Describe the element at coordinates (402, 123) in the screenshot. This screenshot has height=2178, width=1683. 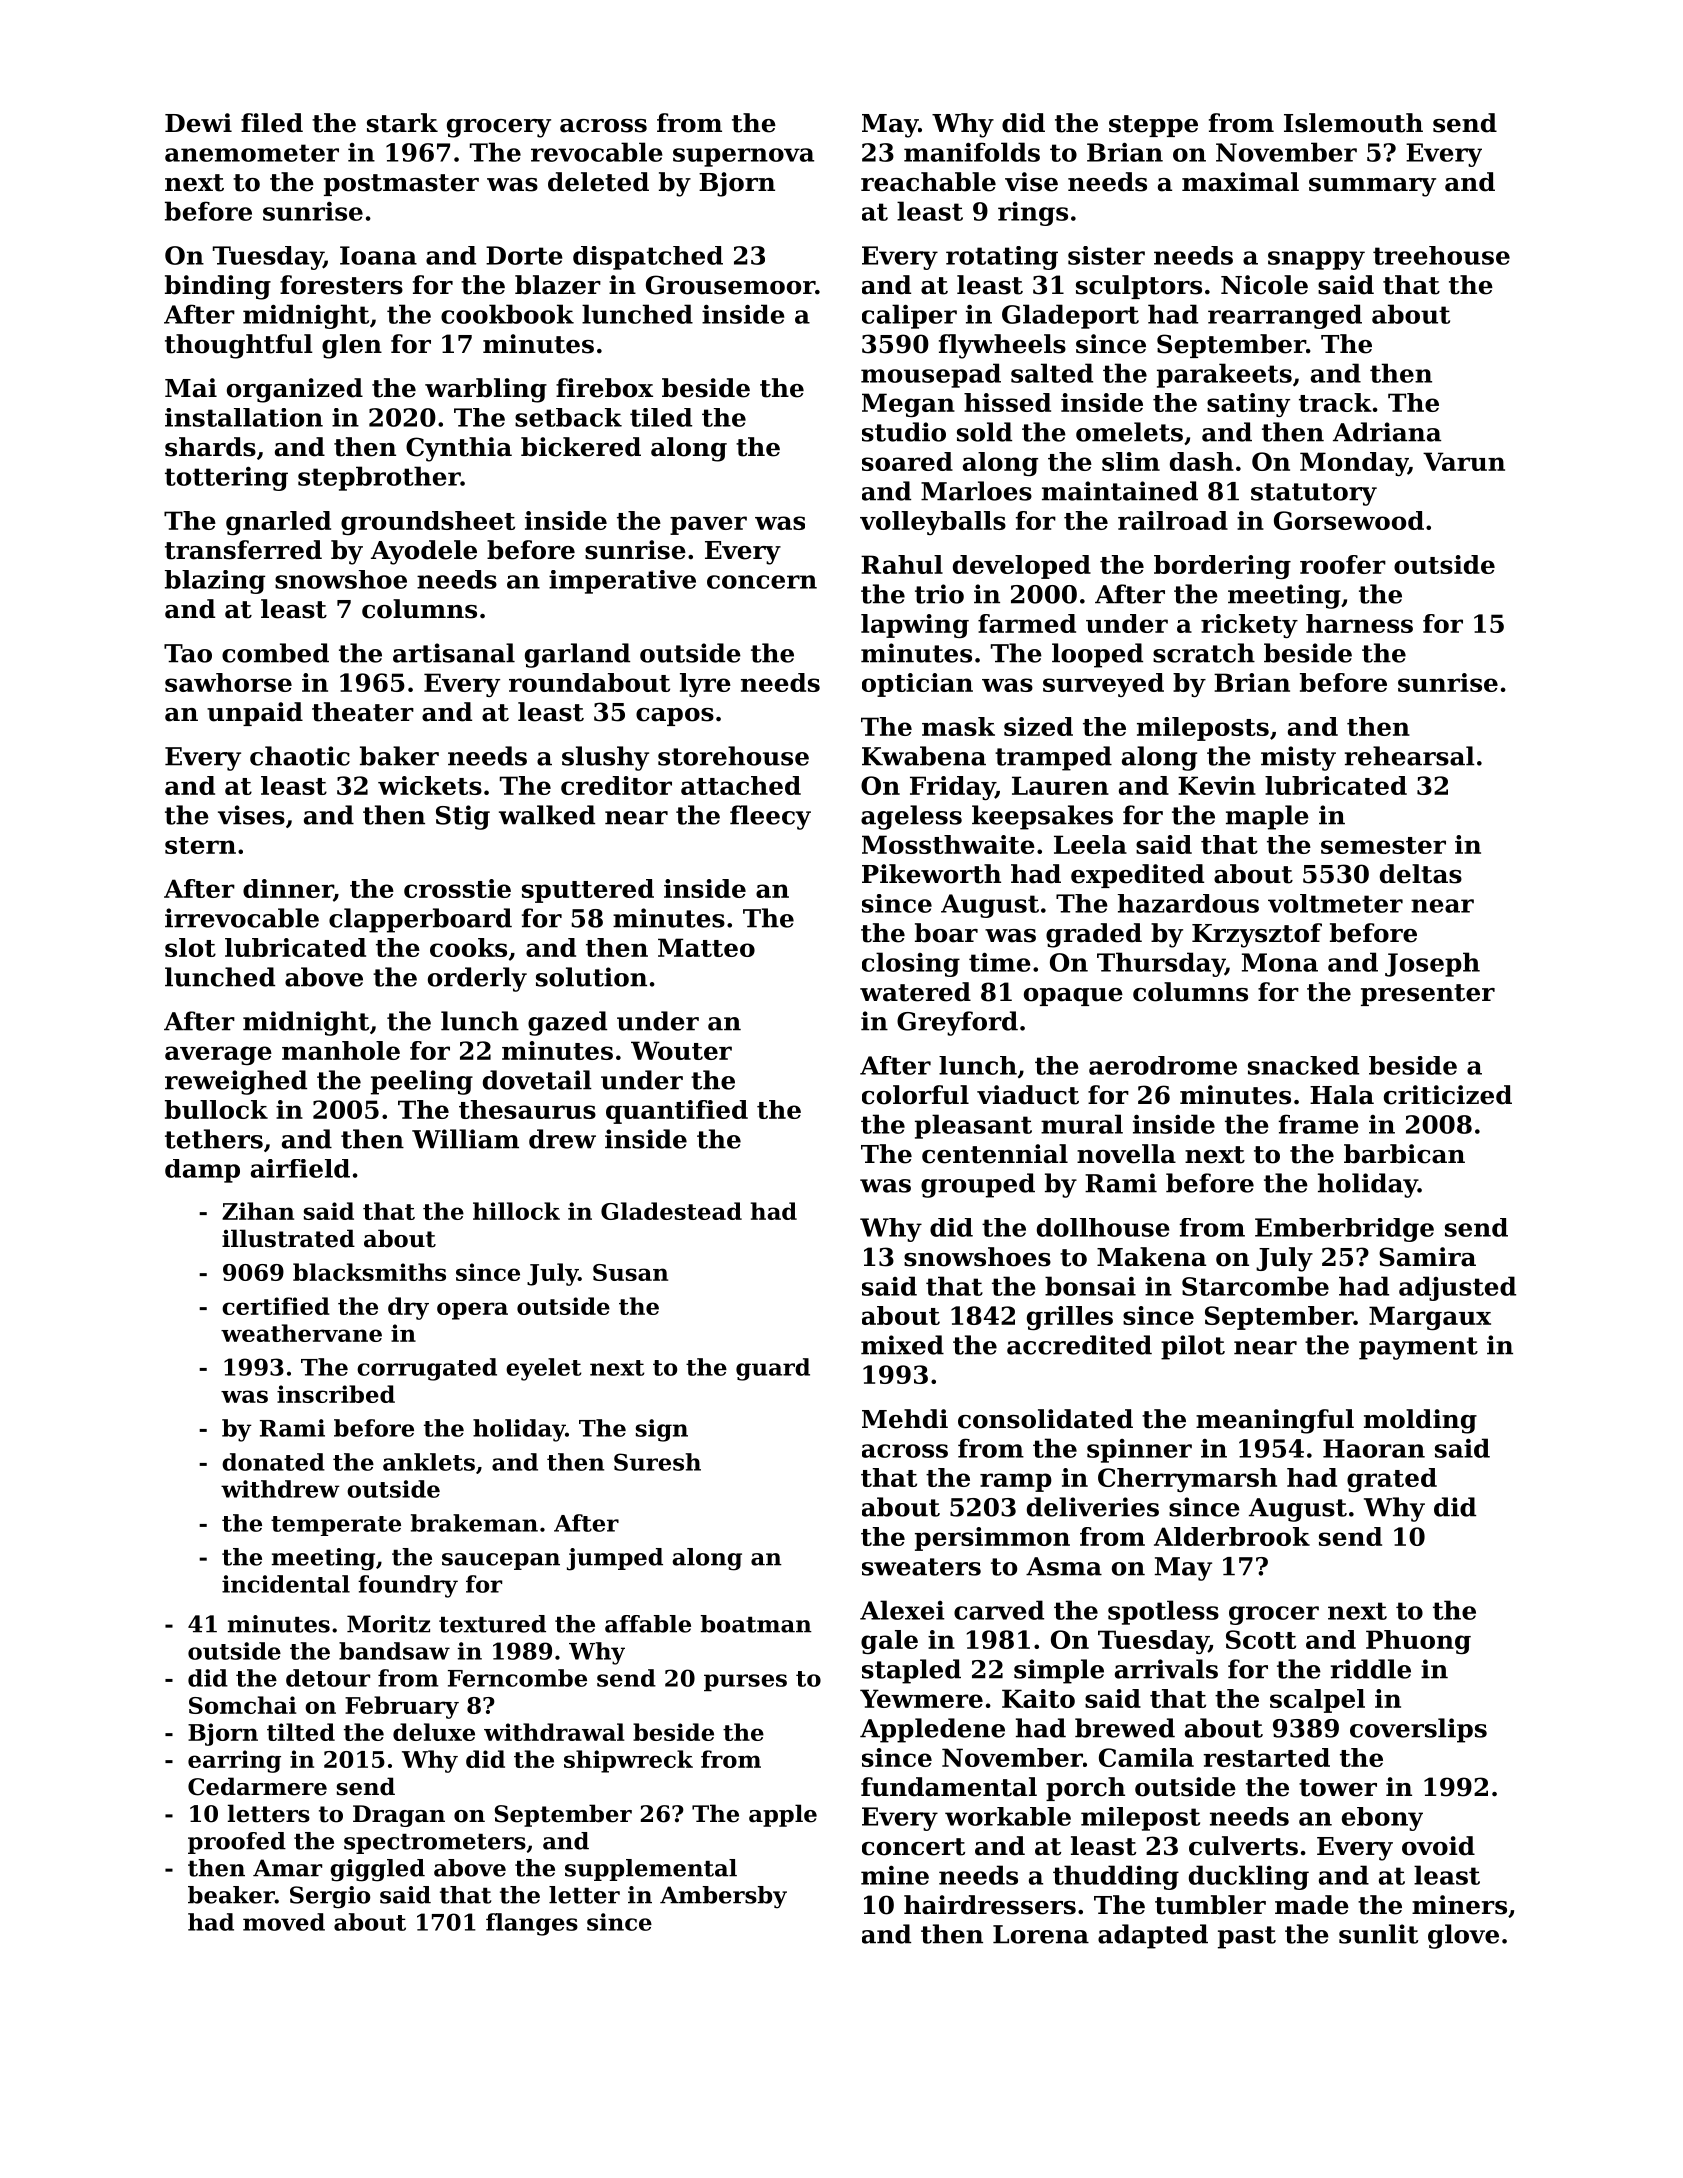
I see `stark` at that location.
